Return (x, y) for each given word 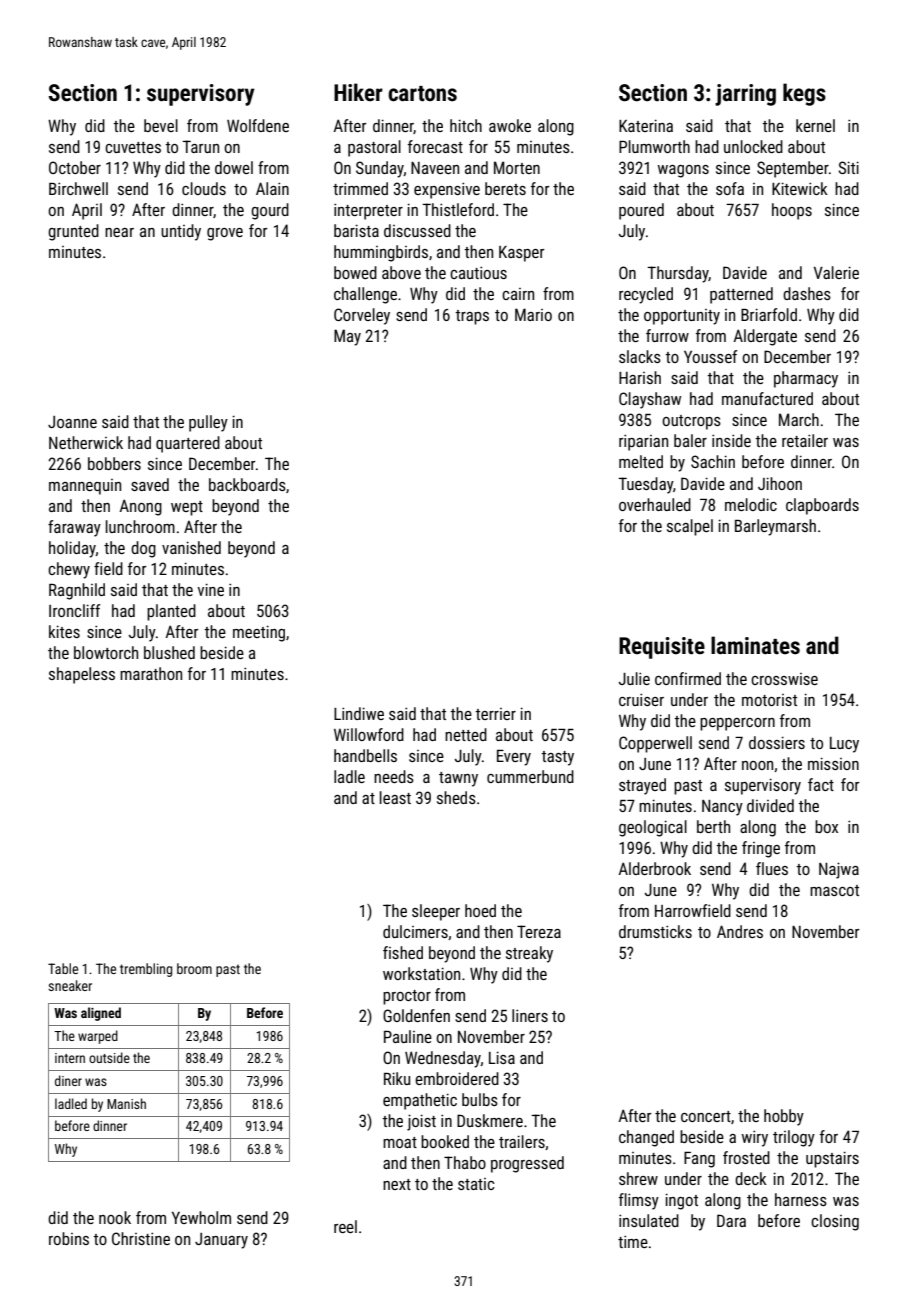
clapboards (822, 506)
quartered (188, 444)
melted (641, 461)
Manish (126, 1103)
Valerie (836, 272)
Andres (740, 931)
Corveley (362, 316)
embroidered (457, 1078)
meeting (259, 633)
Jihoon (780, 483)
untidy (181, 232)
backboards (247, 484)
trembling (146, 970)
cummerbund (530, 776)
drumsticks (655, 931)
